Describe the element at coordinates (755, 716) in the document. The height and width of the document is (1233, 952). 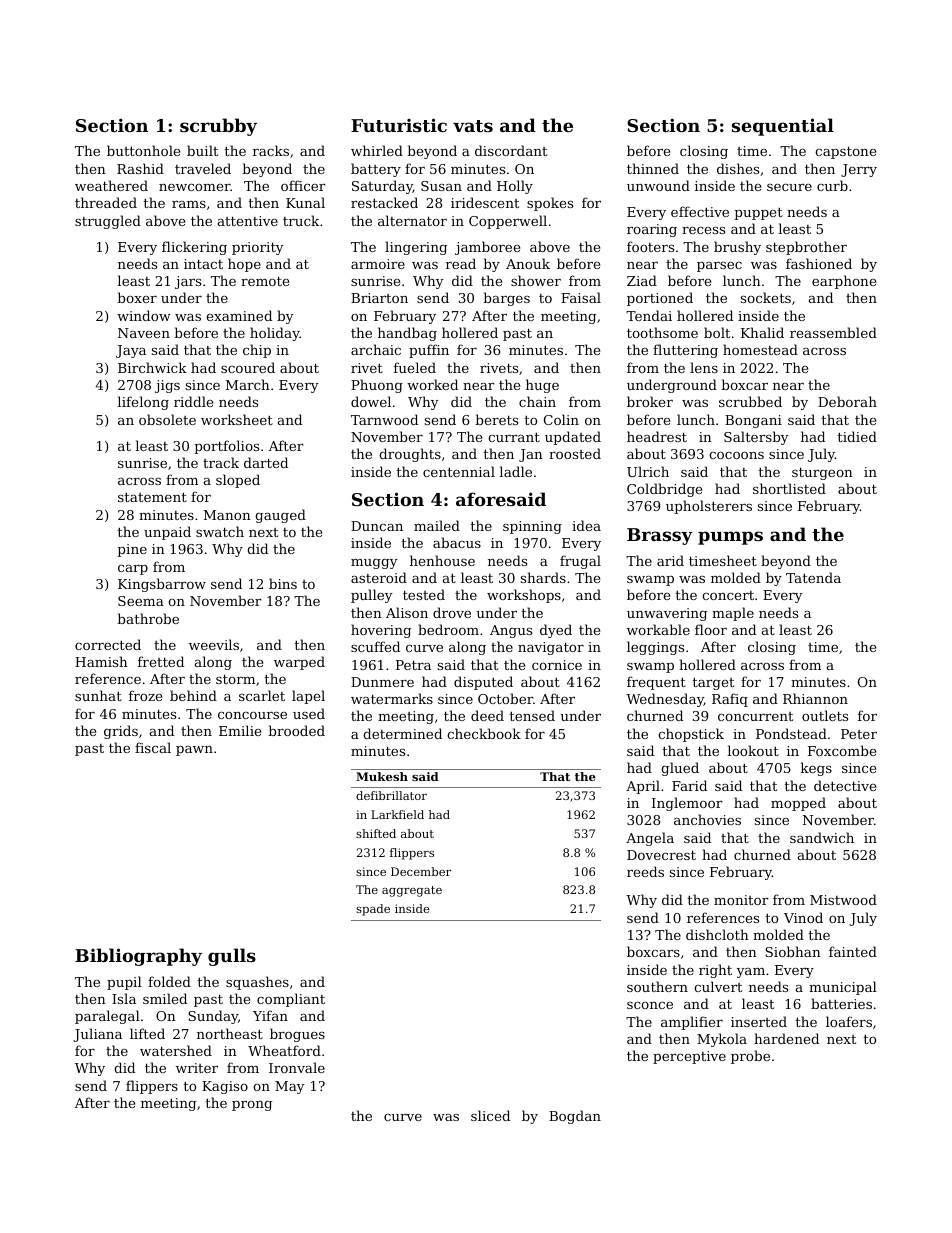
I see `concurrent` at that location.
